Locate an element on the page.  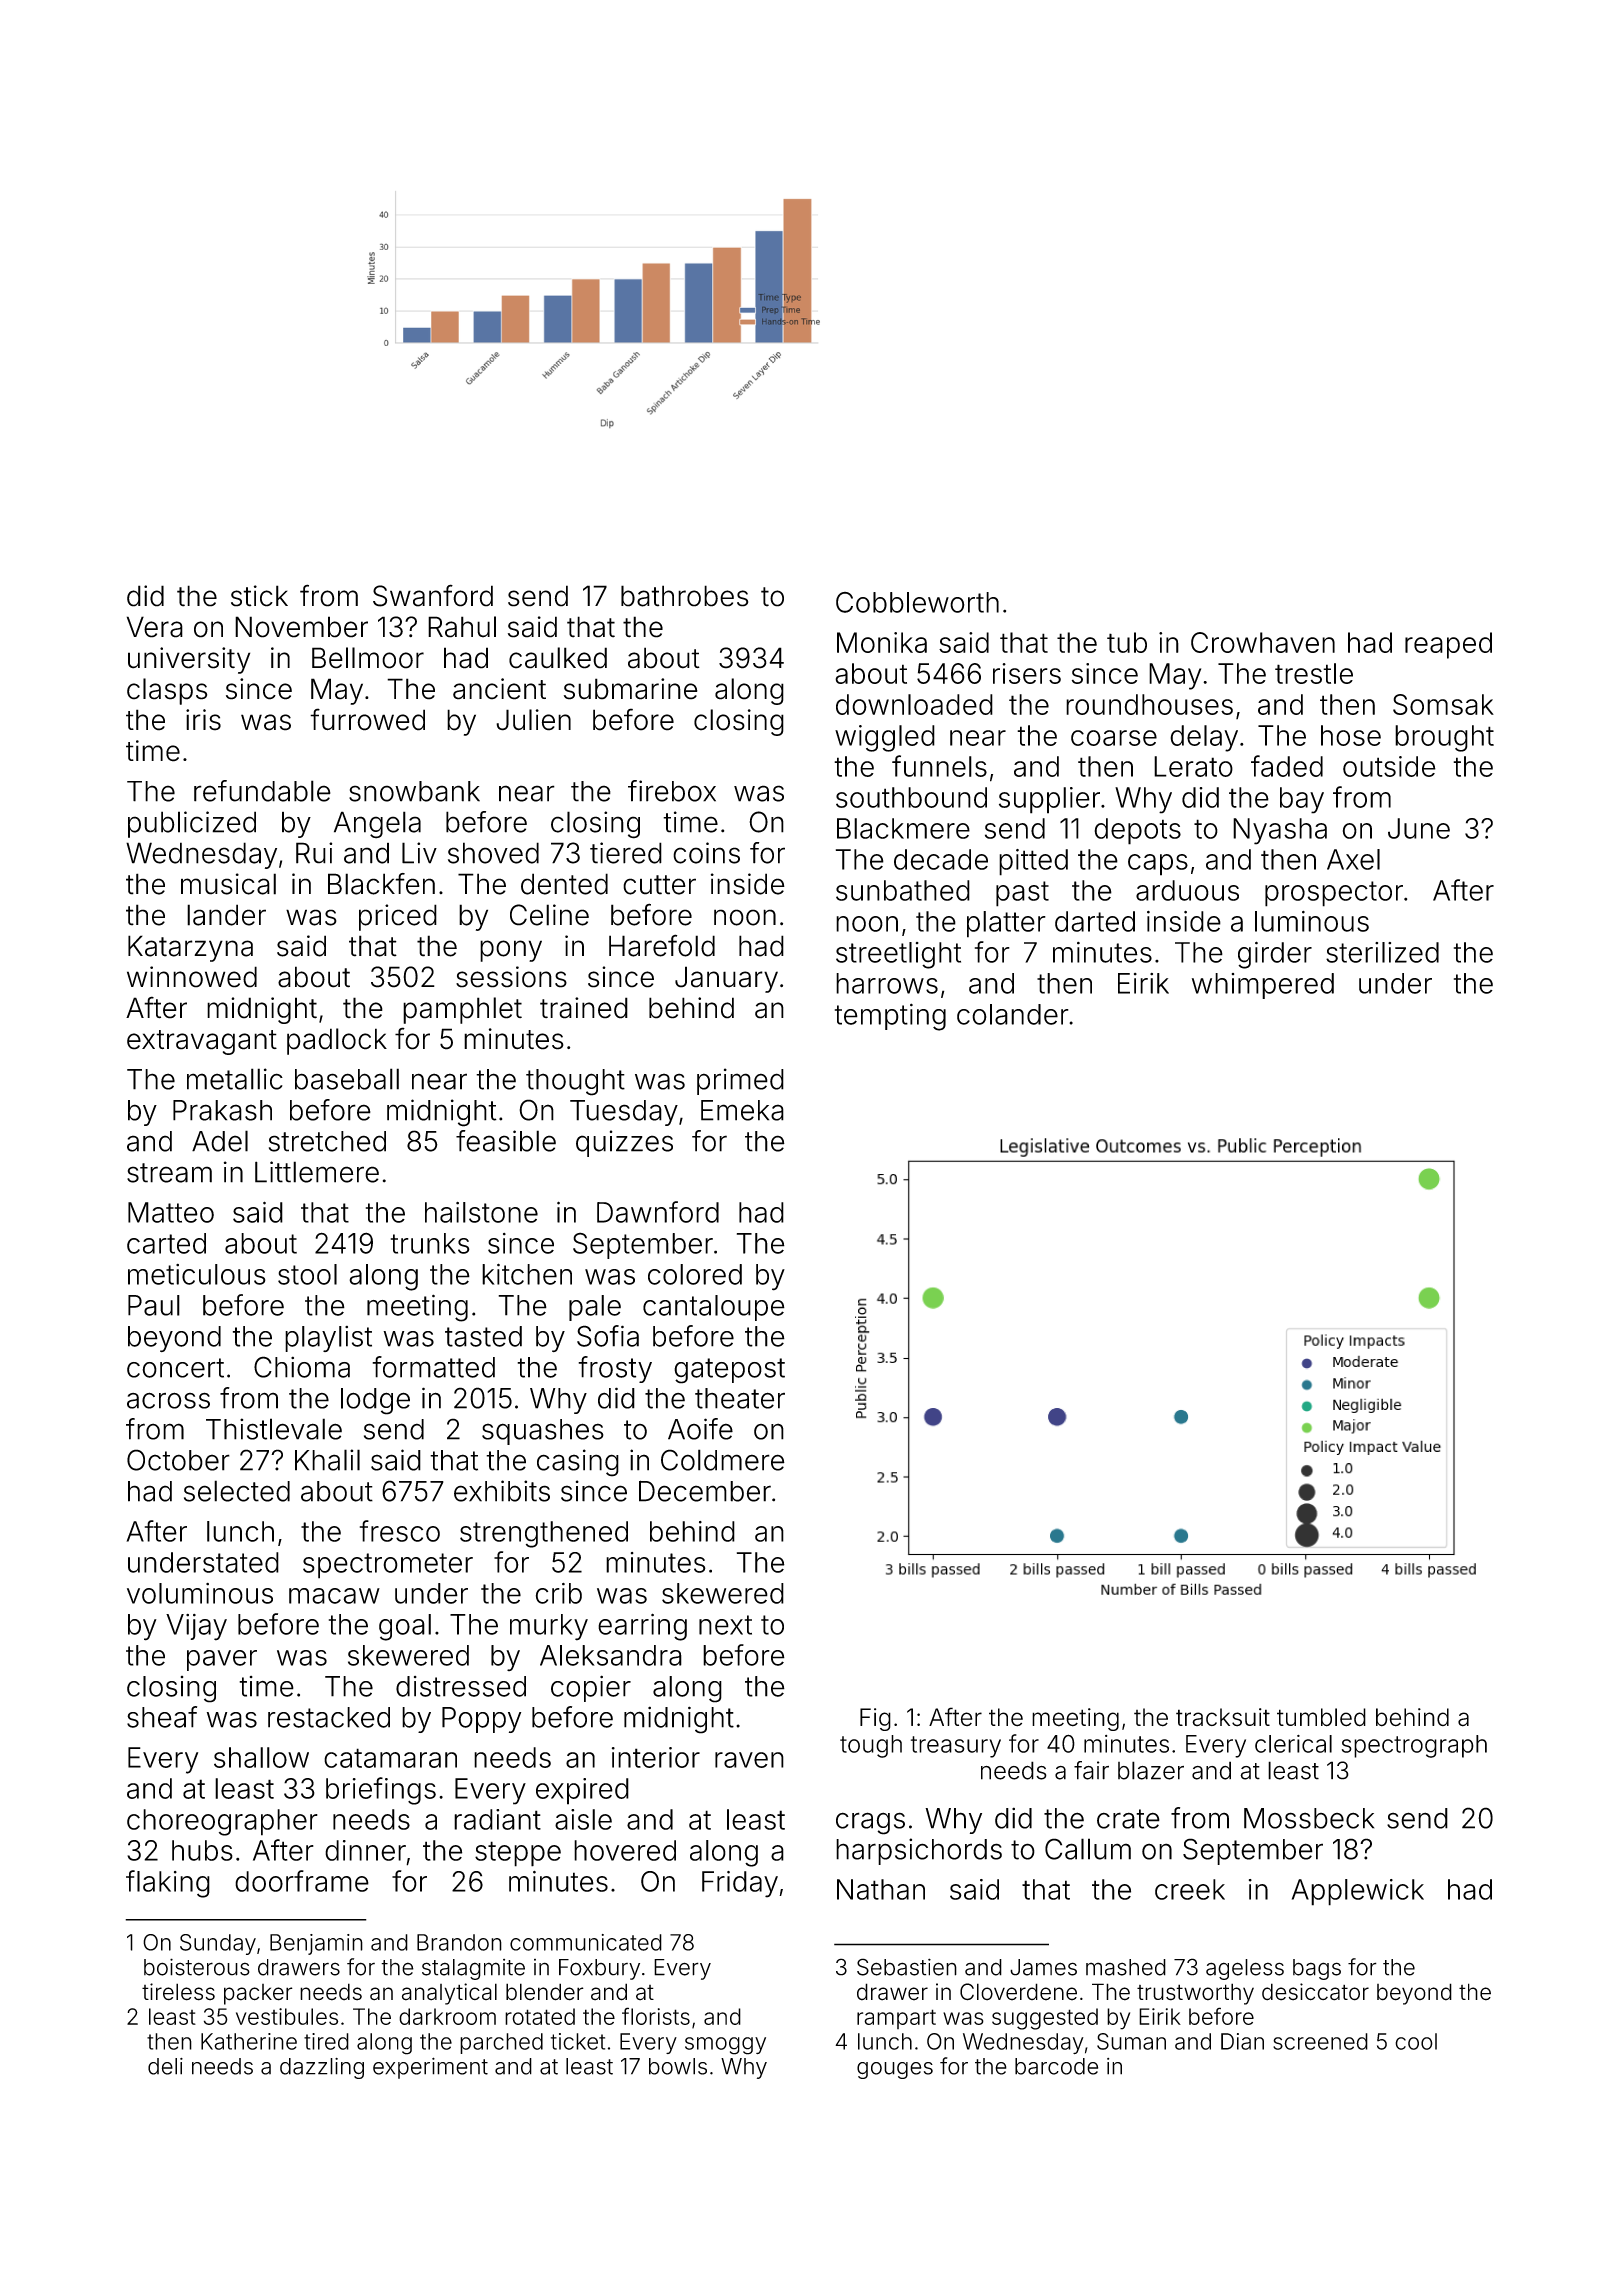
Suman is located at coordinates (1131, 2041).
